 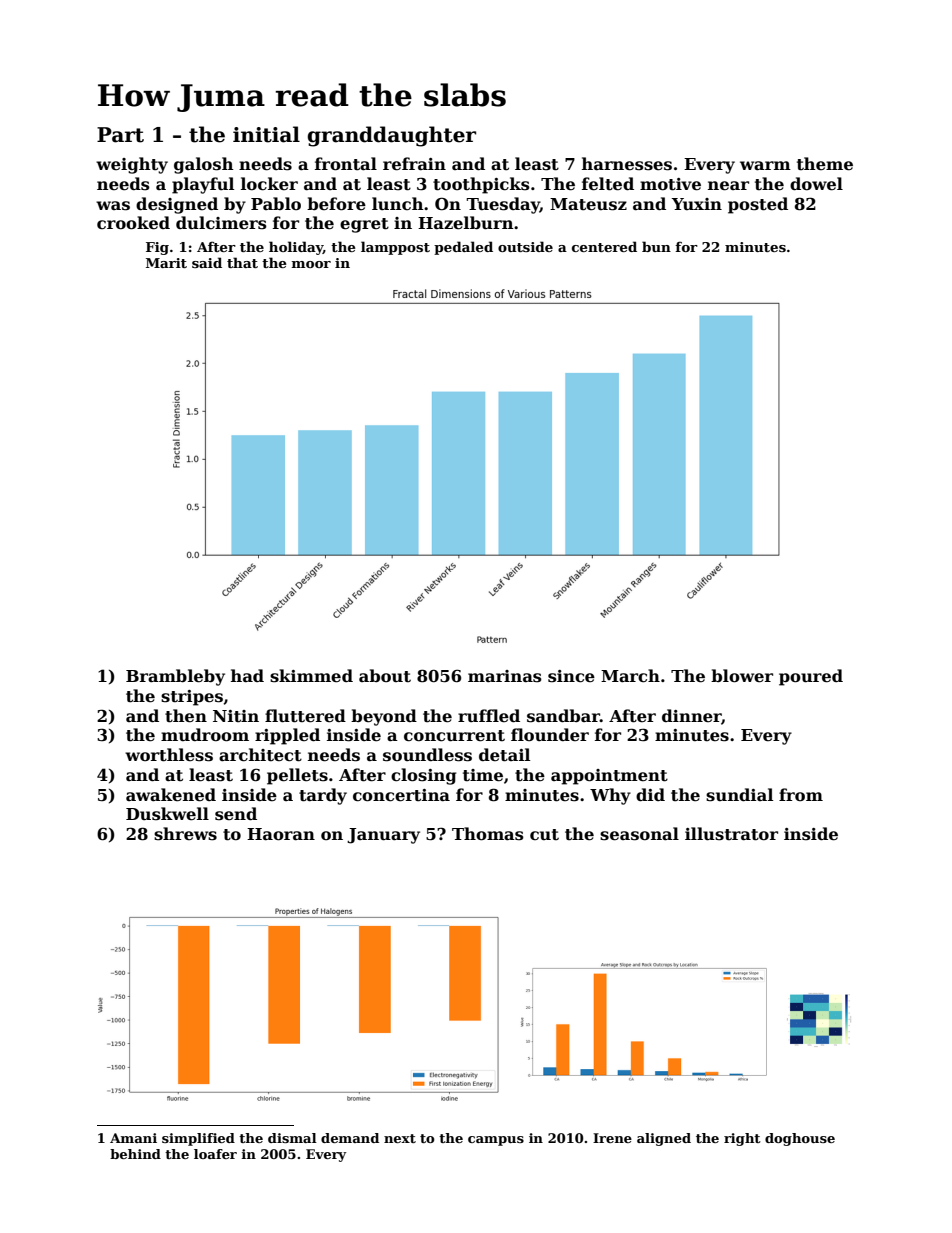 What do you see at coordinates (800, 1139) in the page?
I see `doghouse` at bounding box center [800, 1139].
